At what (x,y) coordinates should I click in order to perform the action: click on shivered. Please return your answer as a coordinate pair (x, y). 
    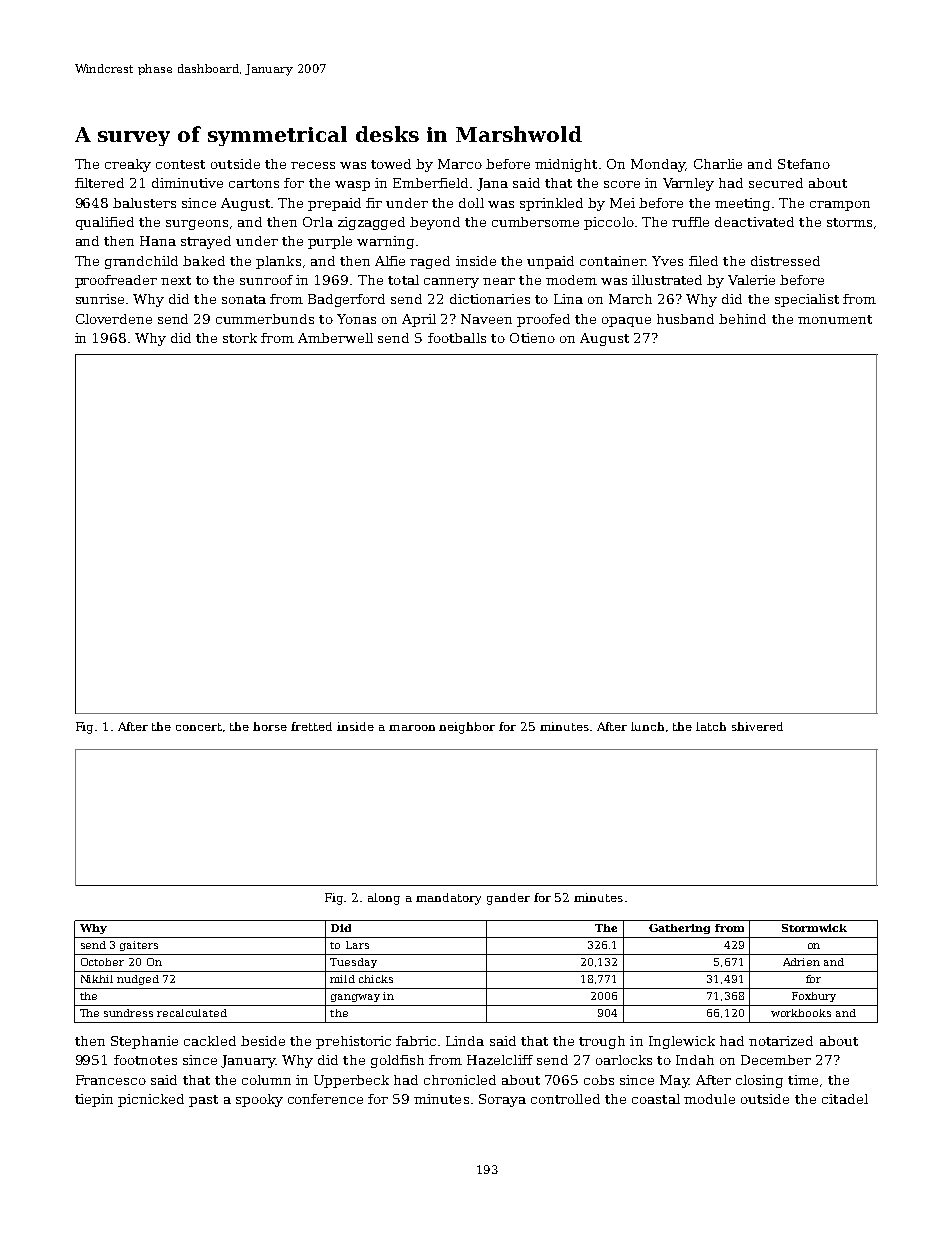
    Looking at the image, I should click on (757, 726).
